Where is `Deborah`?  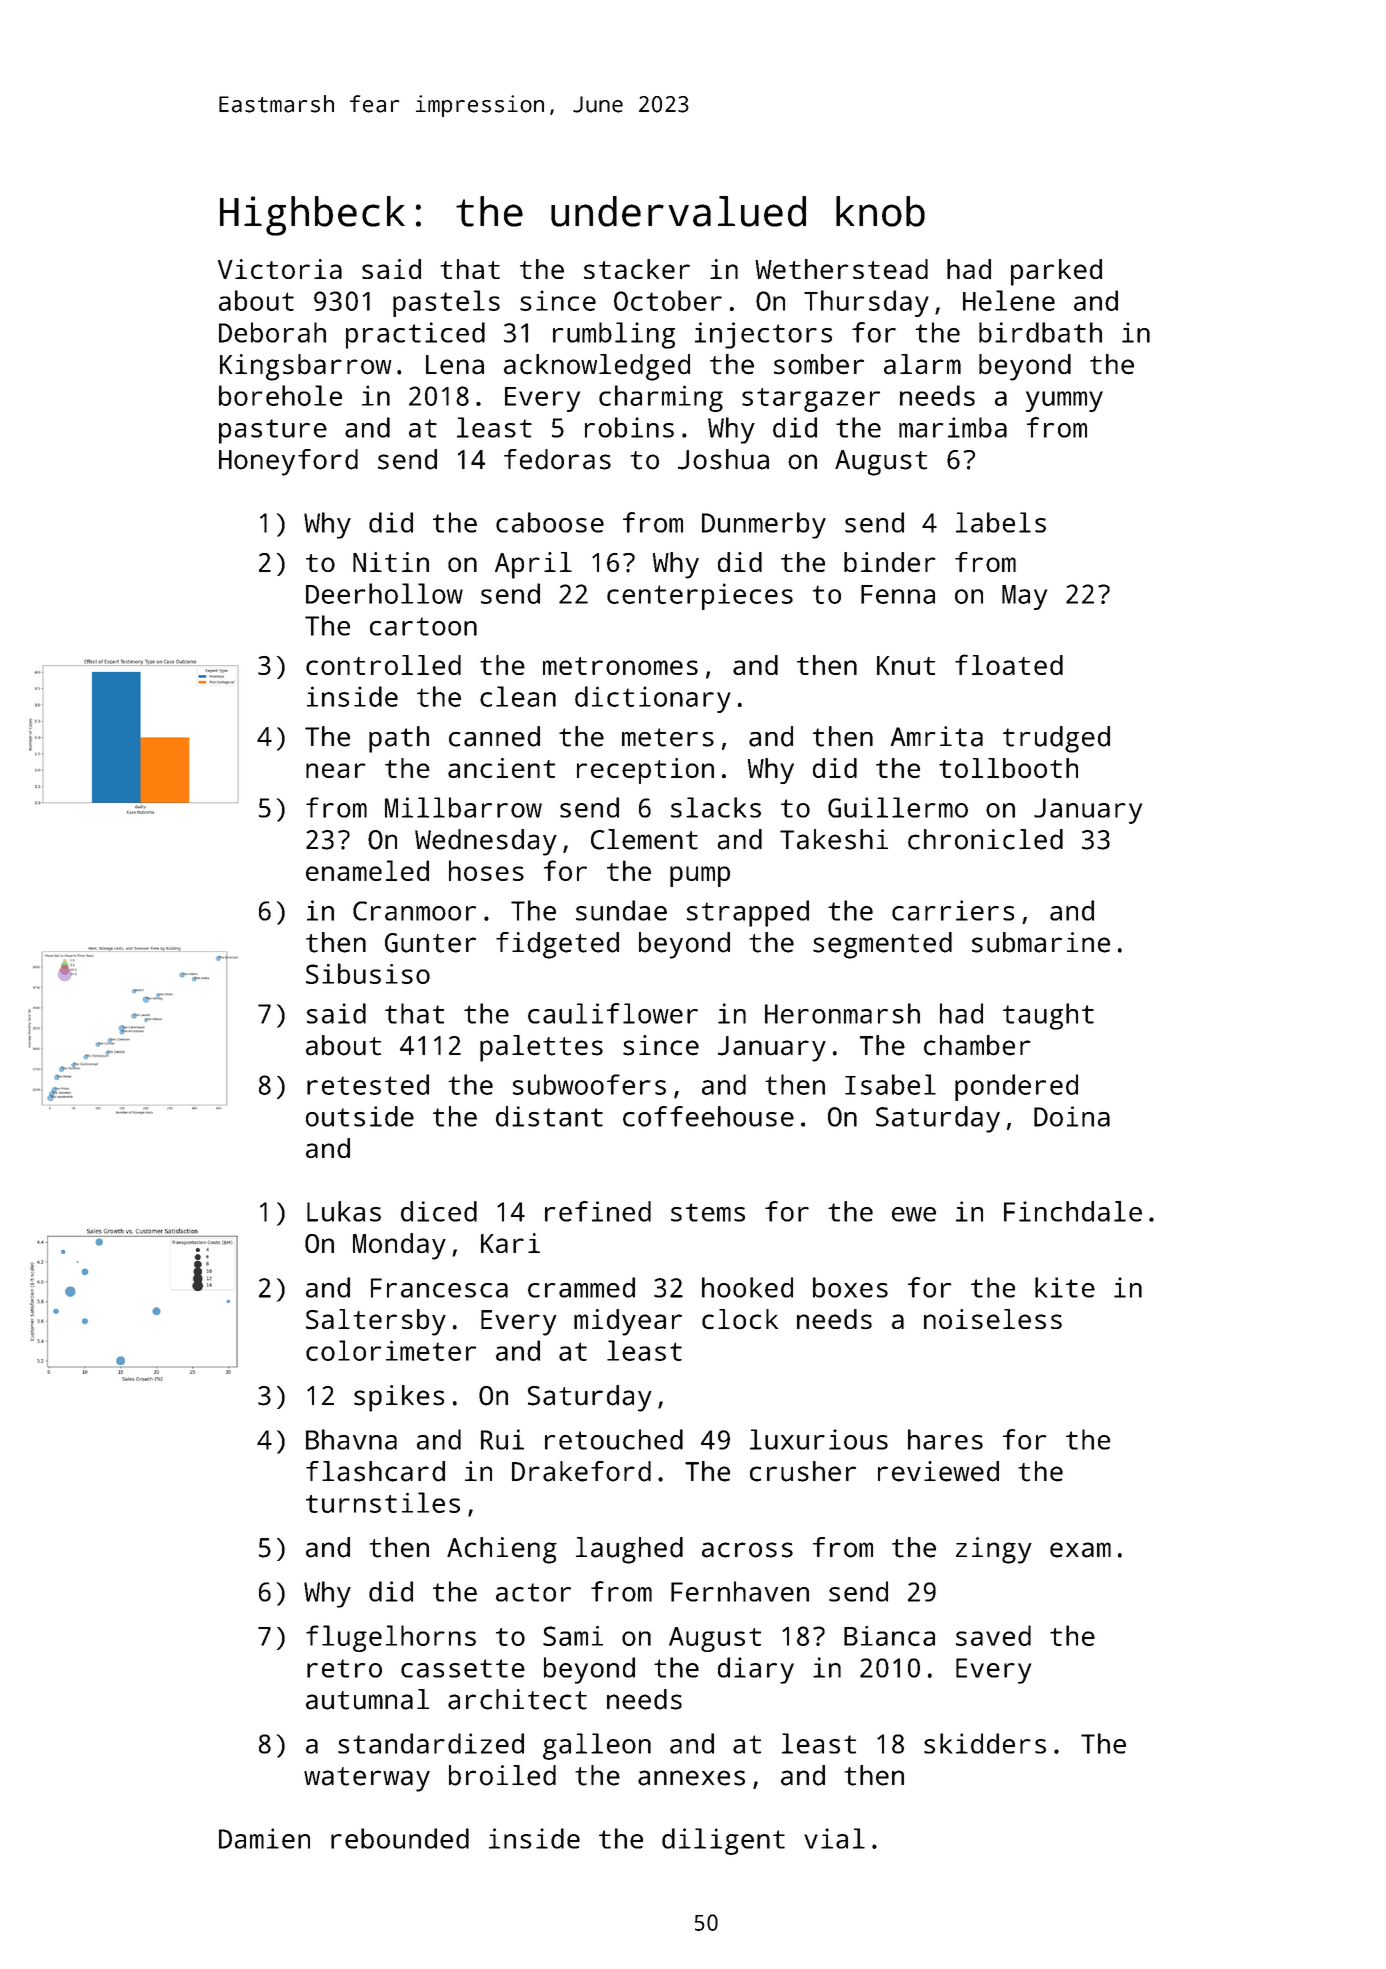 Deborah is located at coordinates (272, 332).
